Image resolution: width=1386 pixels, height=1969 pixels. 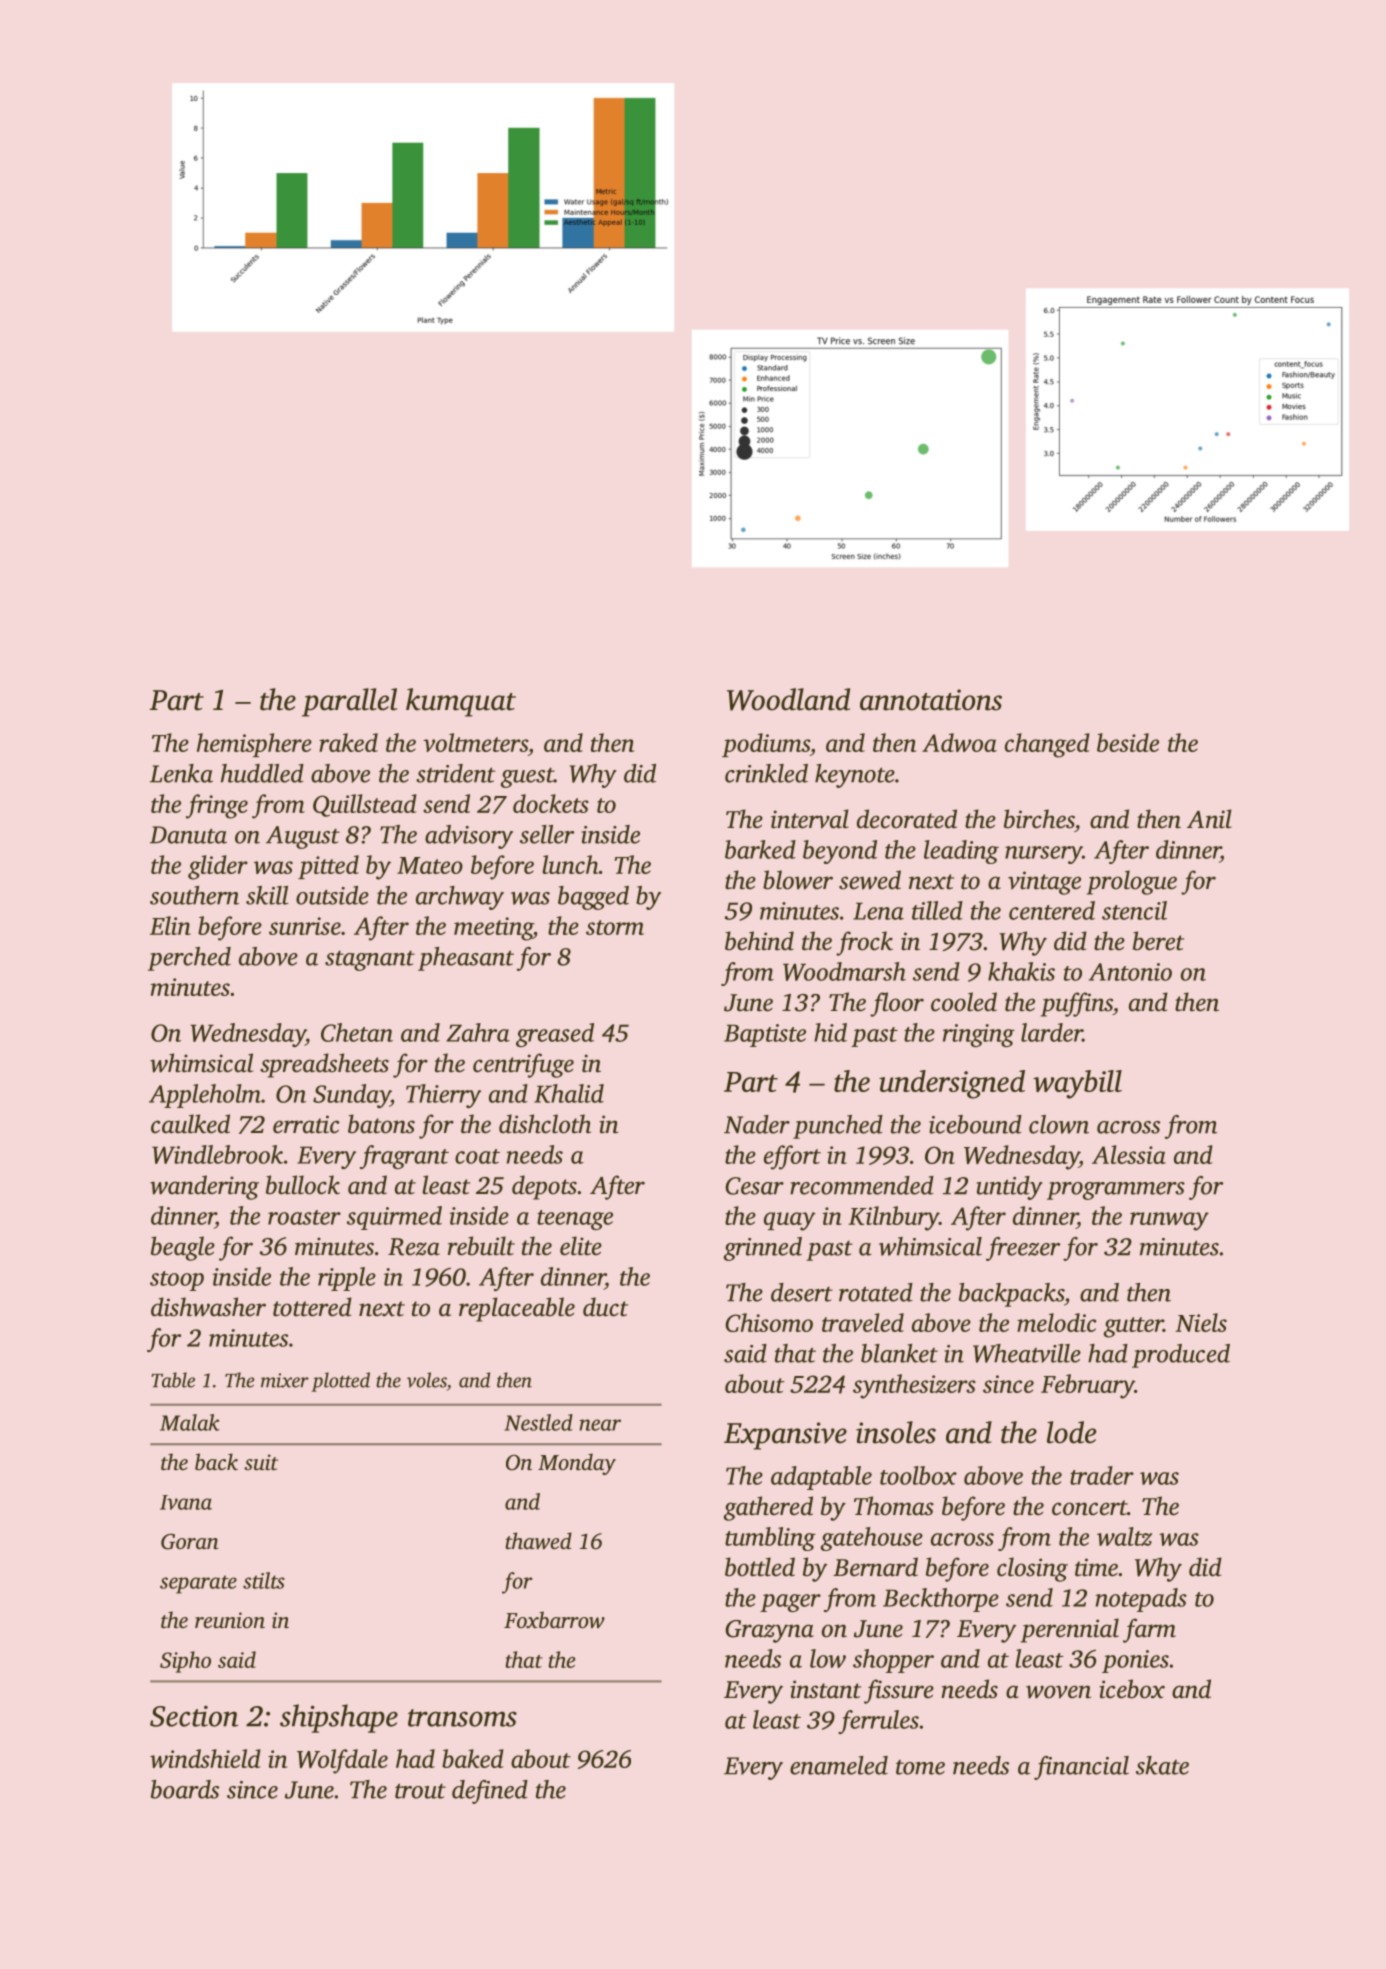 I want to click on greased, so click(x=555, y=1035).
